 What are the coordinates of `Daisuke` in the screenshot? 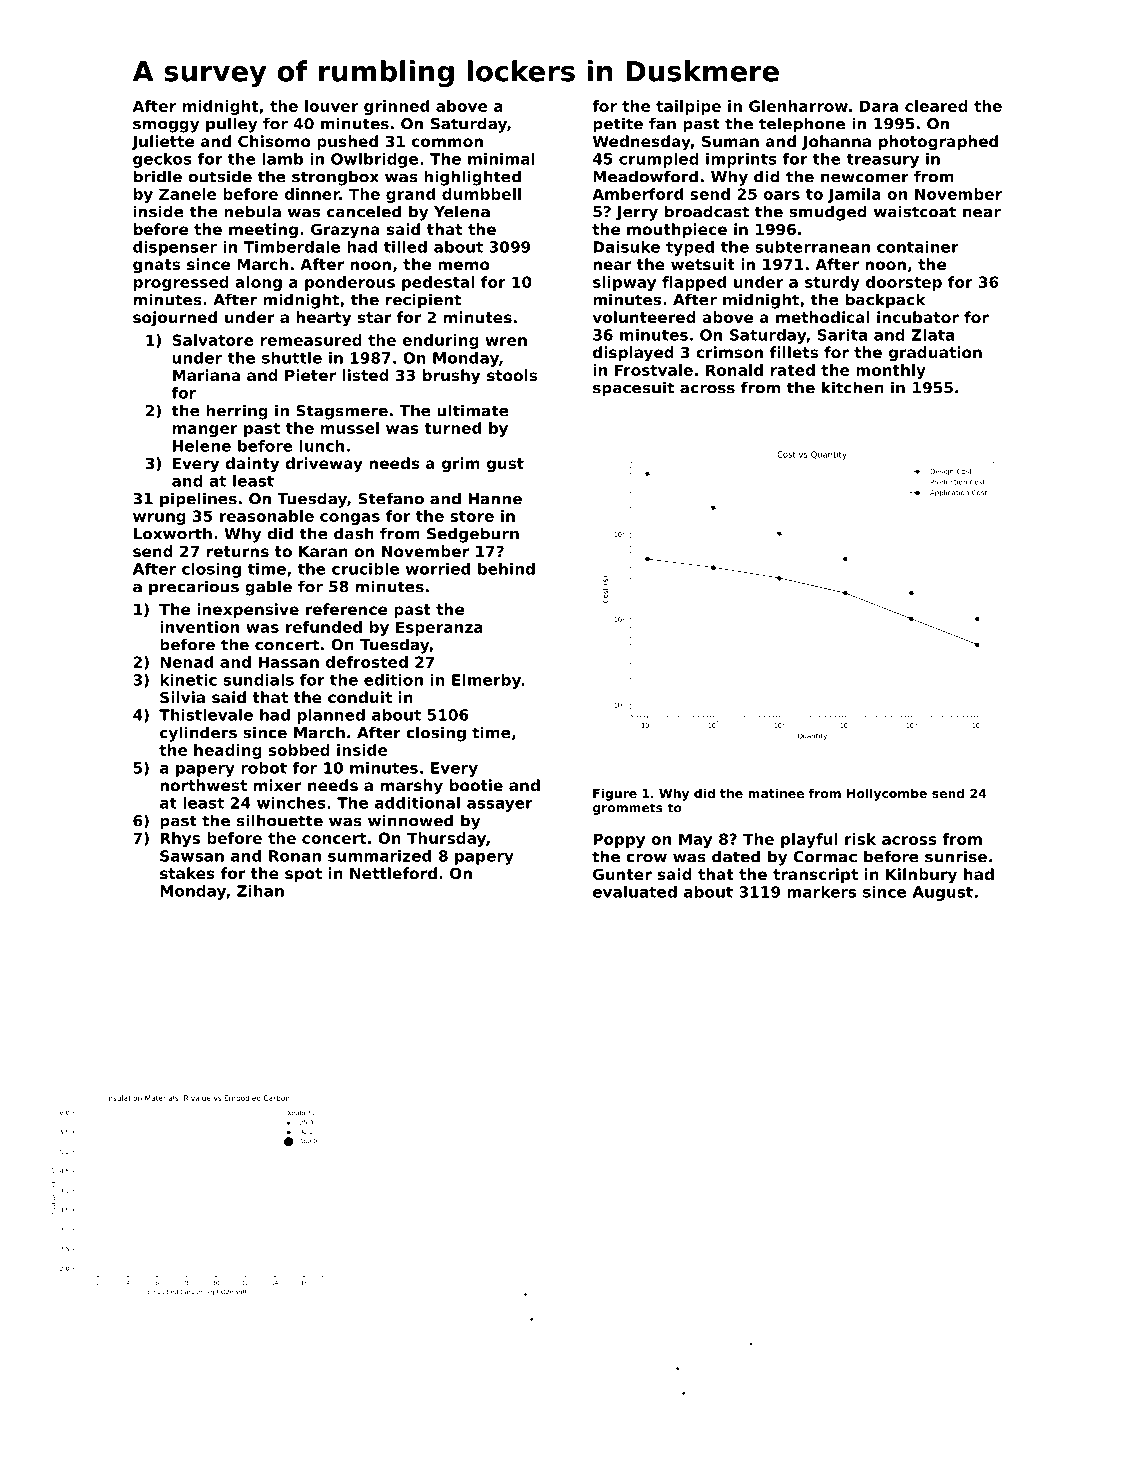 It's located at (626, 247).
